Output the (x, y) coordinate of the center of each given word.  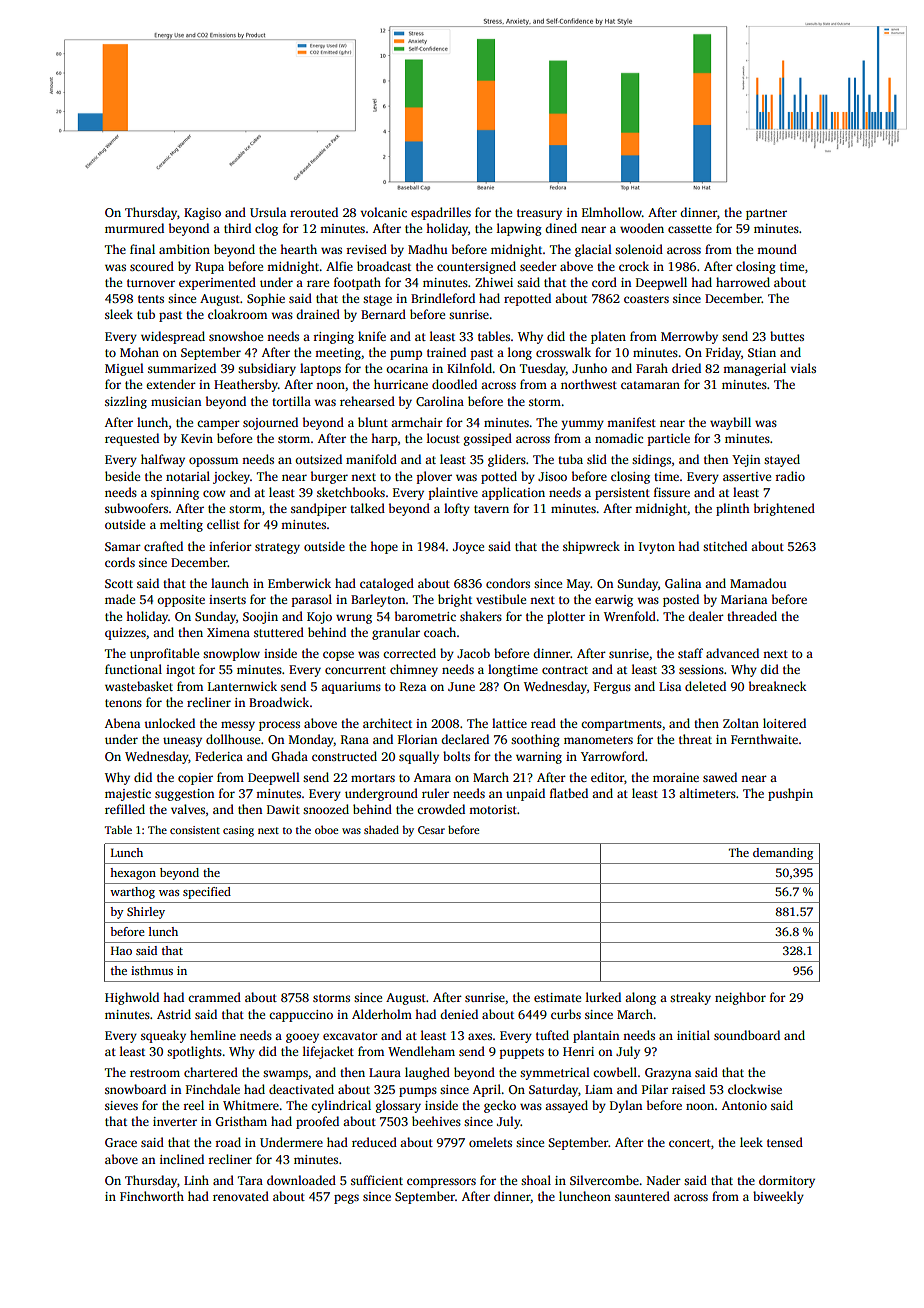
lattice (509, 723)
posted (681, 600)
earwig (614, 601)
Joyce (468, 548)
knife (372, 336)
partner (766, 214)
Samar (123, 546)
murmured (134, 228)
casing (238, 831)
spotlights (194, 1052)
